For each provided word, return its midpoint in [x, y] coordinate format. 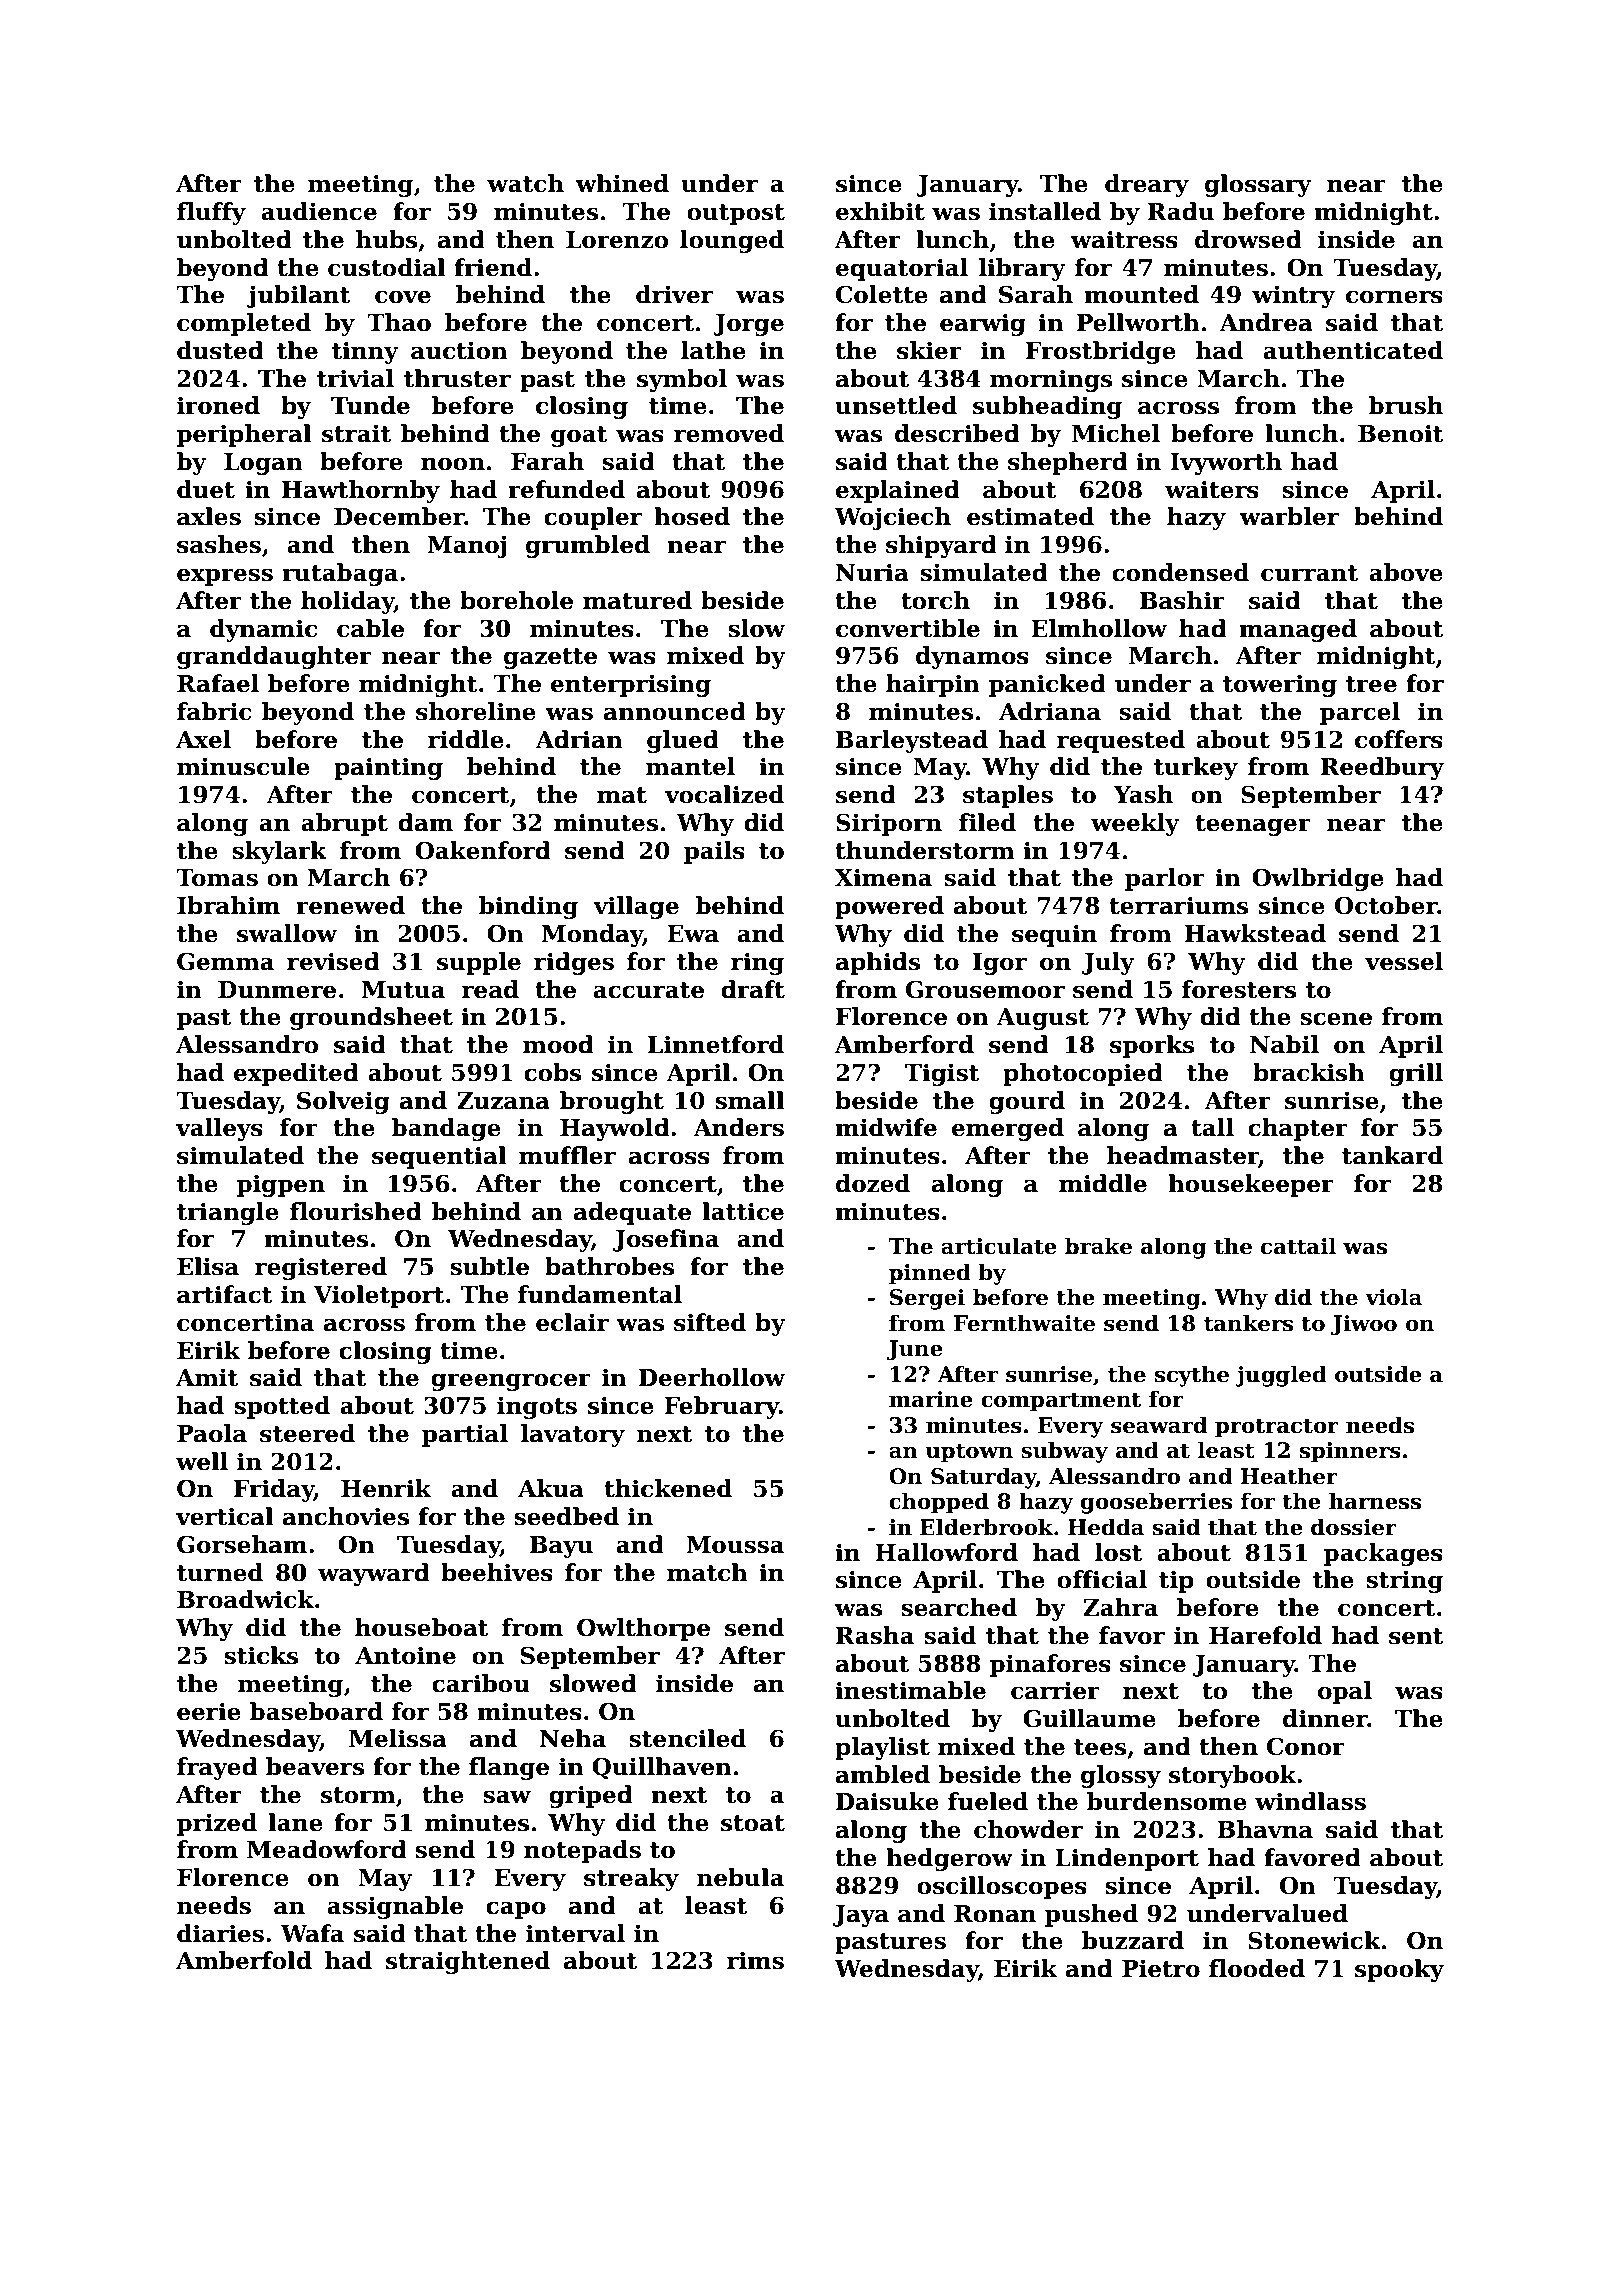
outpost [736, 214]
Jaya [861, 1916]
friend [493, 267]
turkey [1196, 768]
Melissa [398, 1738]
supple [479, 963]
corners [1394, 297]
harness [1375, 1501]
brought [612, 1102]
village [636, 907]
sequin [1054, 935]
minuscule [243, 766]
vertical [225, 1516]
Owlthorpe [643, 1629]
